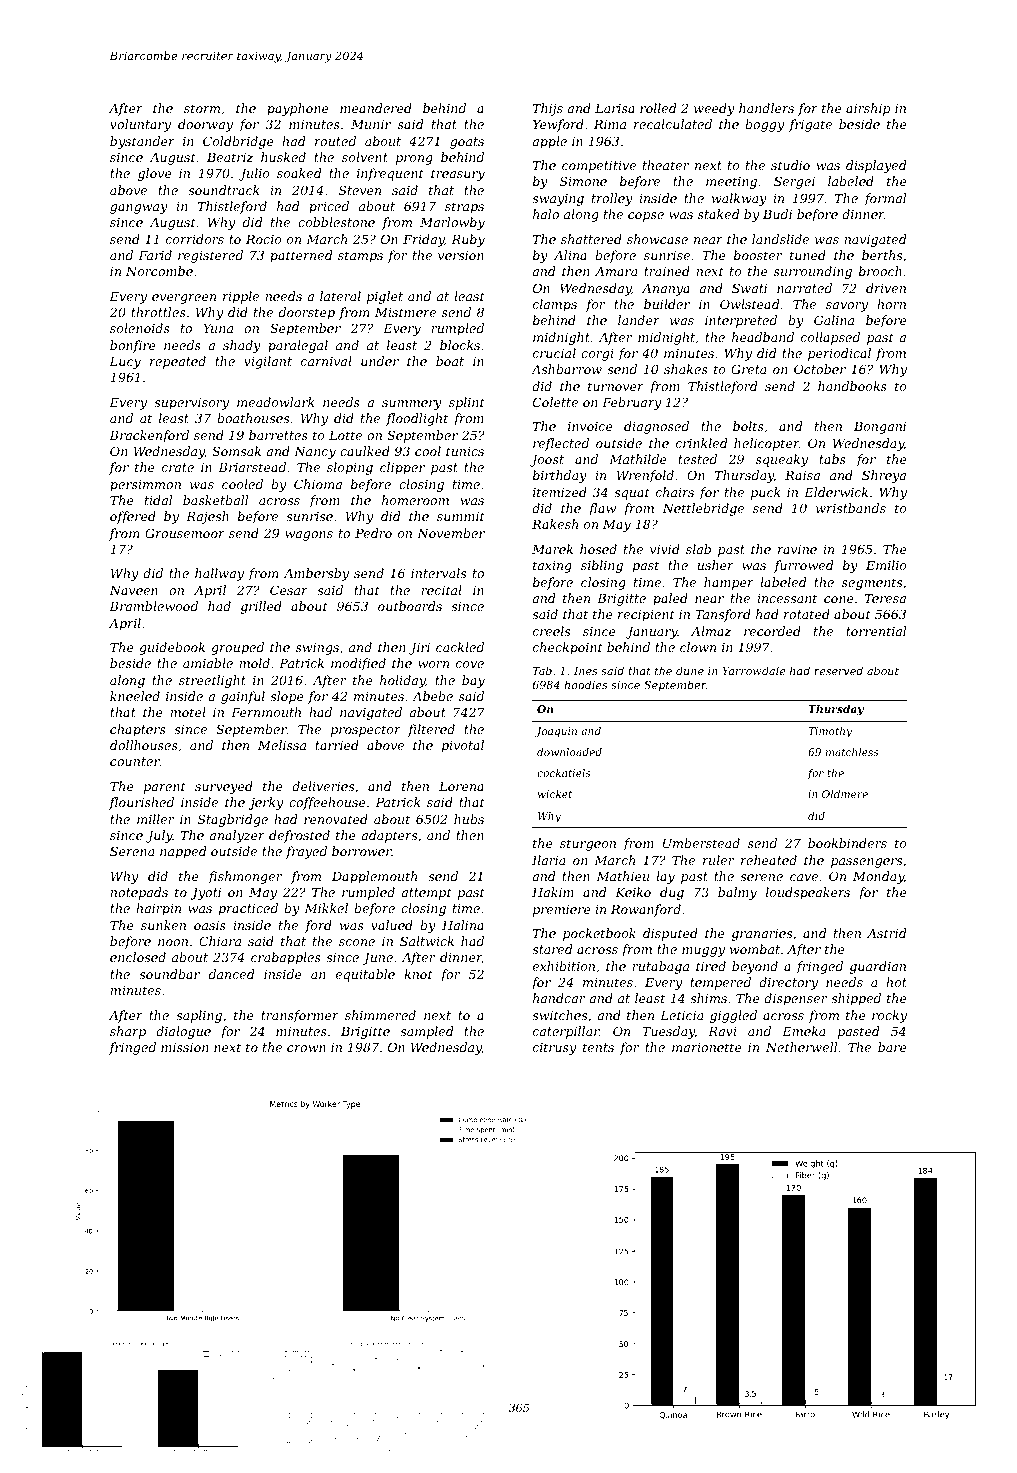 This image has height=1473, width=1017. I want to click on bonfire, so click(133, 346).
